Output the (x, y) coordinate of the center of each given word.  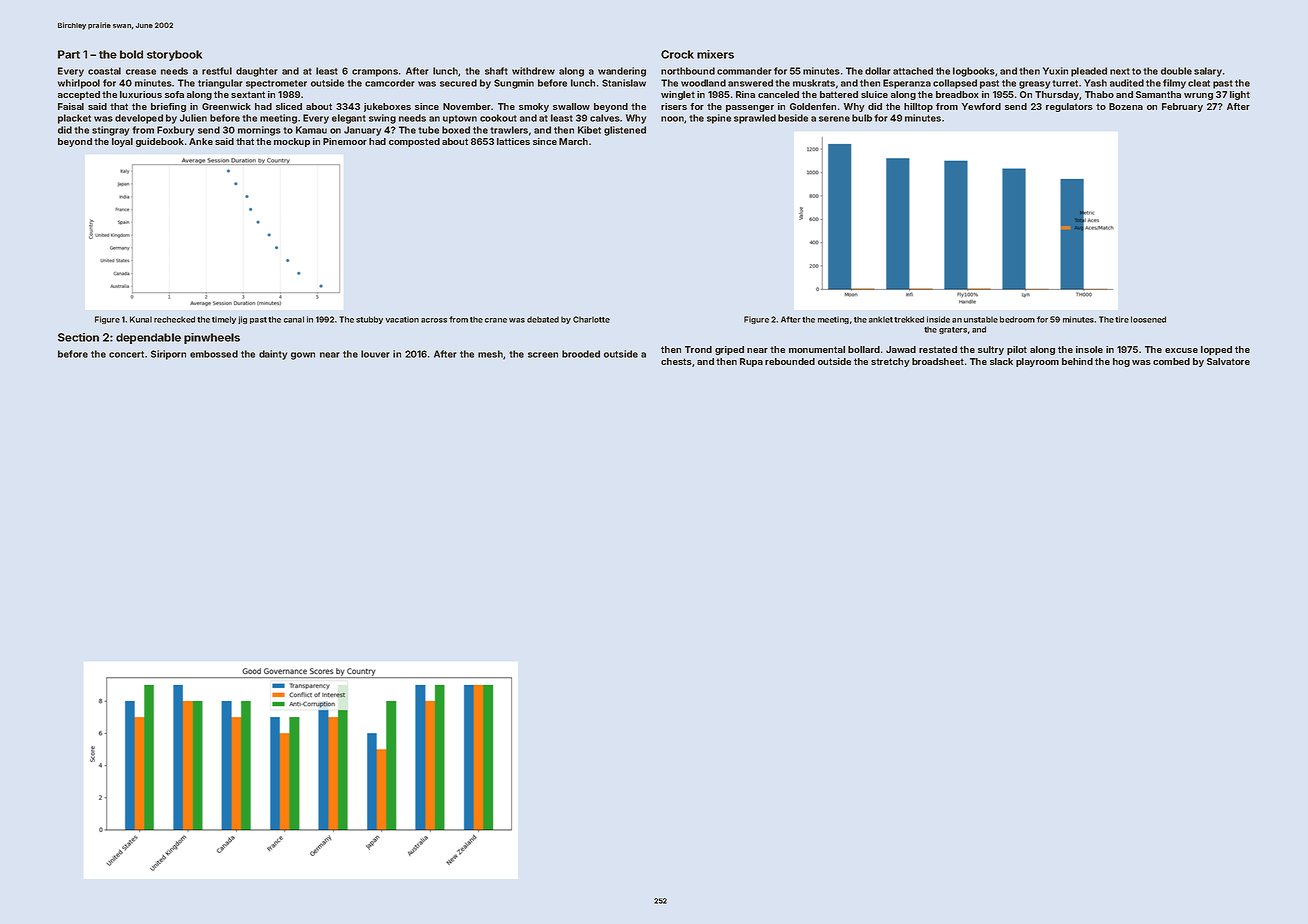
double (1176, 71)
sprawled (755, 119)
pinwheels (212, 338)
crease (141, 72)
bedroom (1017, 319)
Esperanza (907, 84)
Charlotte (591, 319)
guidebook (160, 142)
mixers (715, 54)
